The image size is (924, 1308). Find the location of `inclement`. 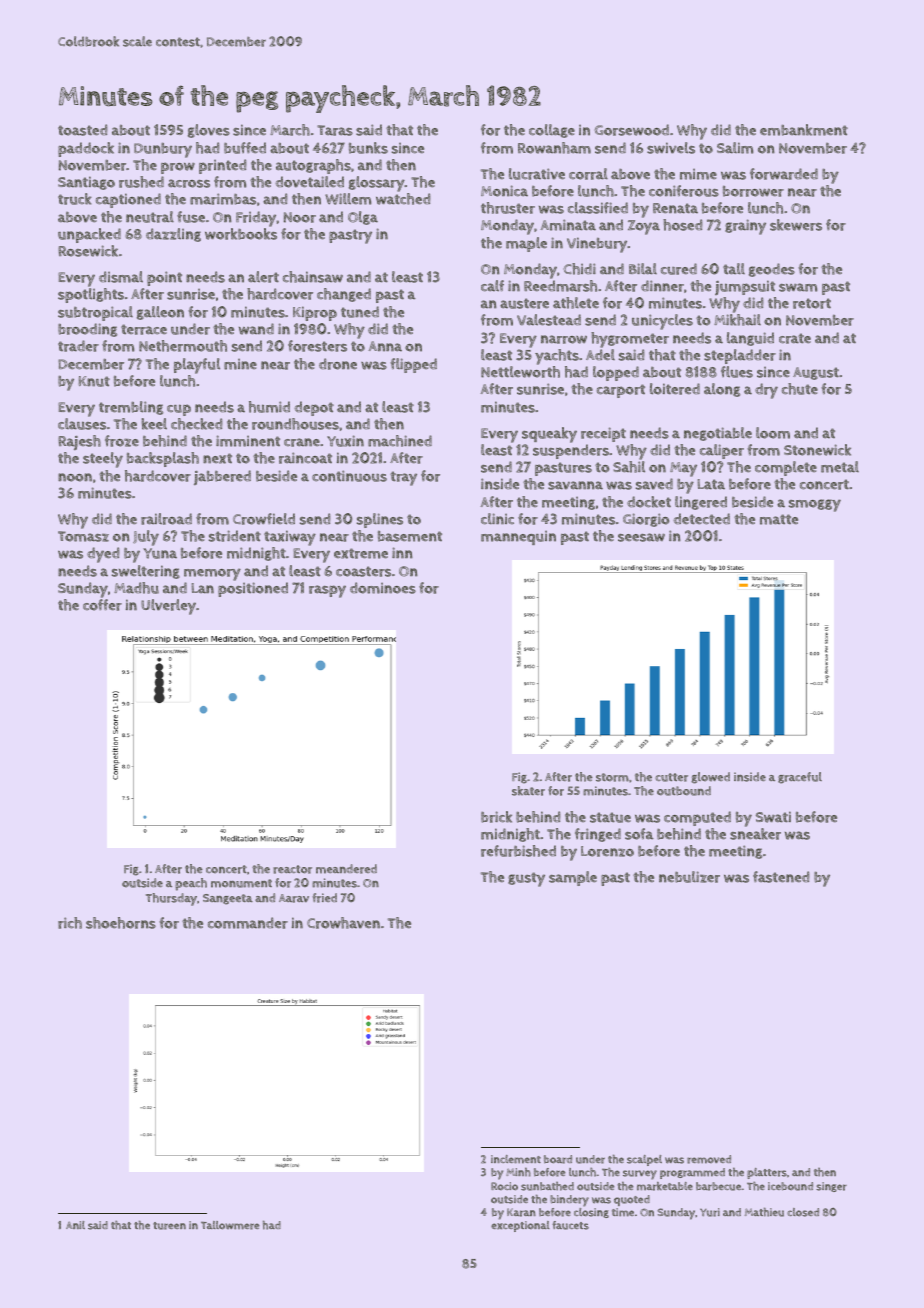

inclement is located at coordinates (516, 1159).
